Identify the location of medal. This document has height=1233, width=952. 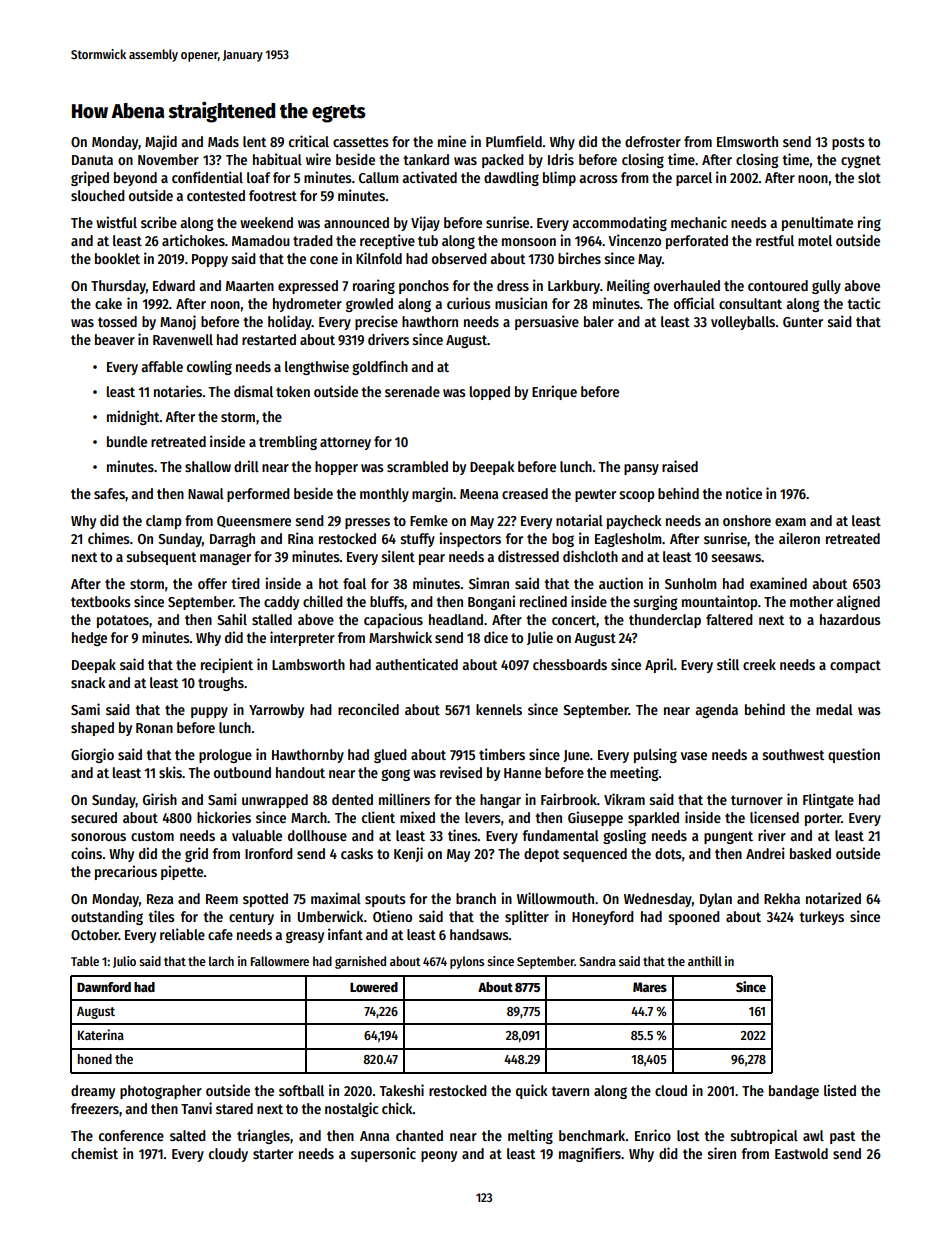
(834, 709).
